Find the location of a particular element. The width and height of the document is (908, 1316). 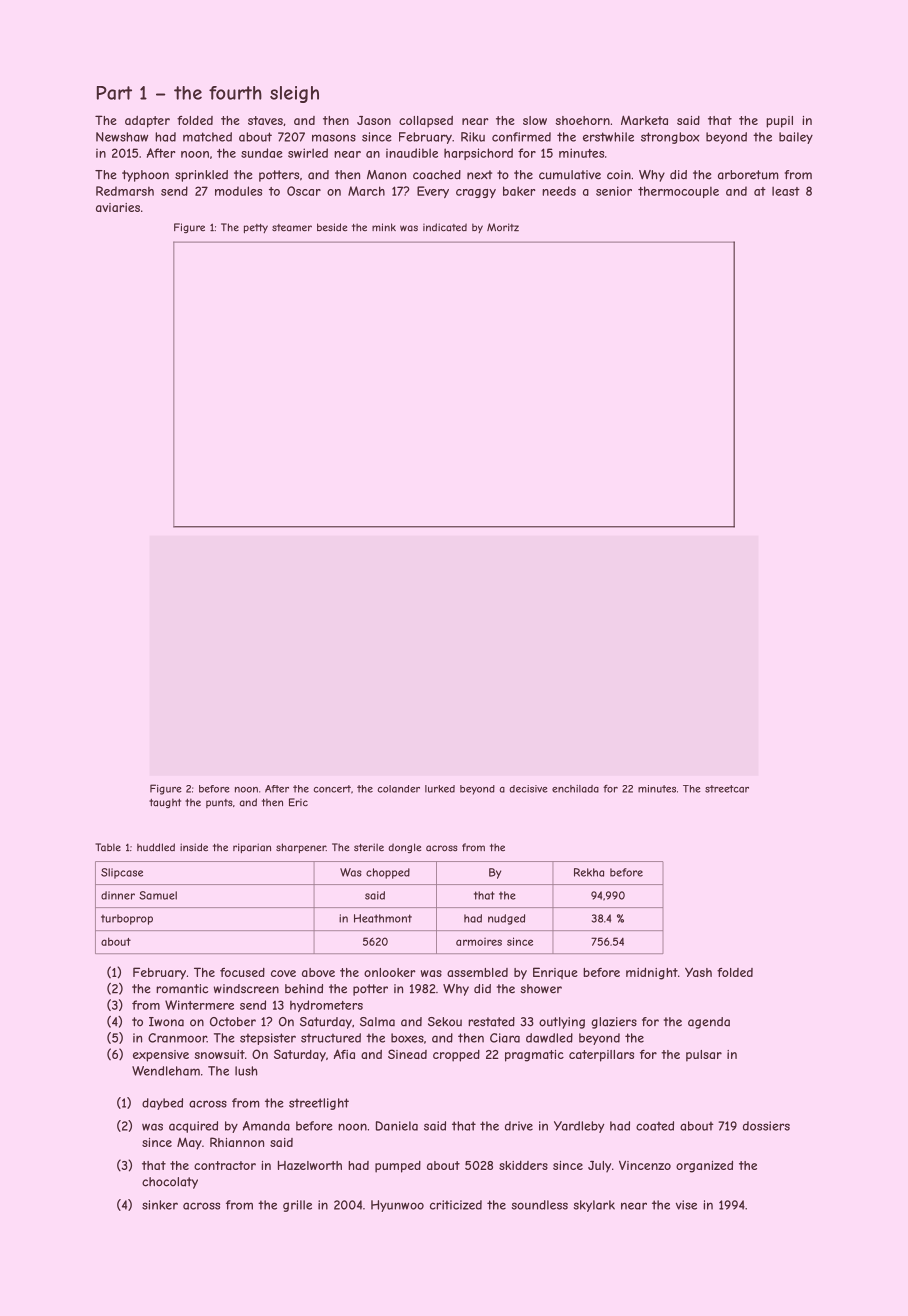

sinker is located at coordinates (160, 1205).
